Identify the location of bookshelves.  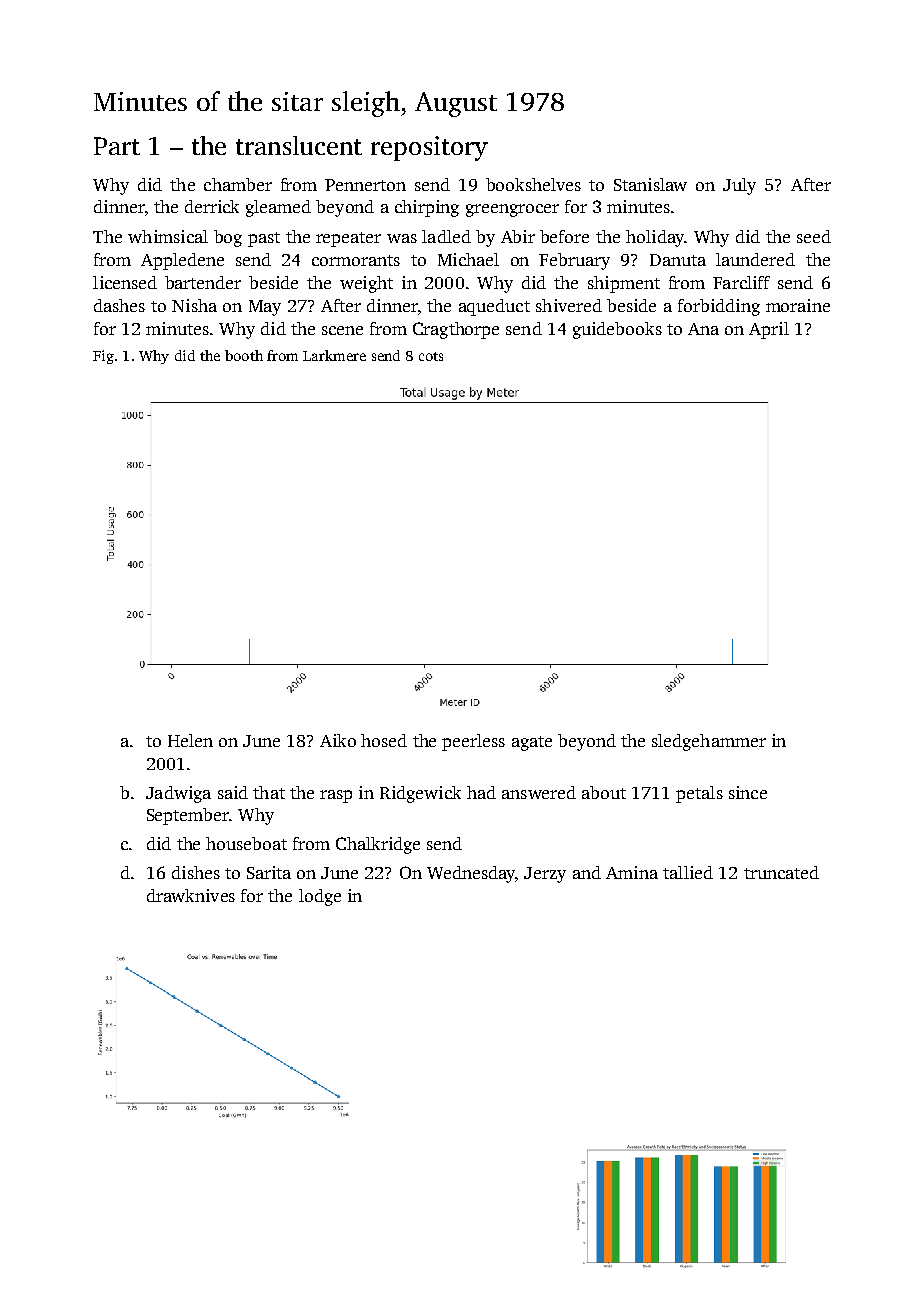
(533, 184).
